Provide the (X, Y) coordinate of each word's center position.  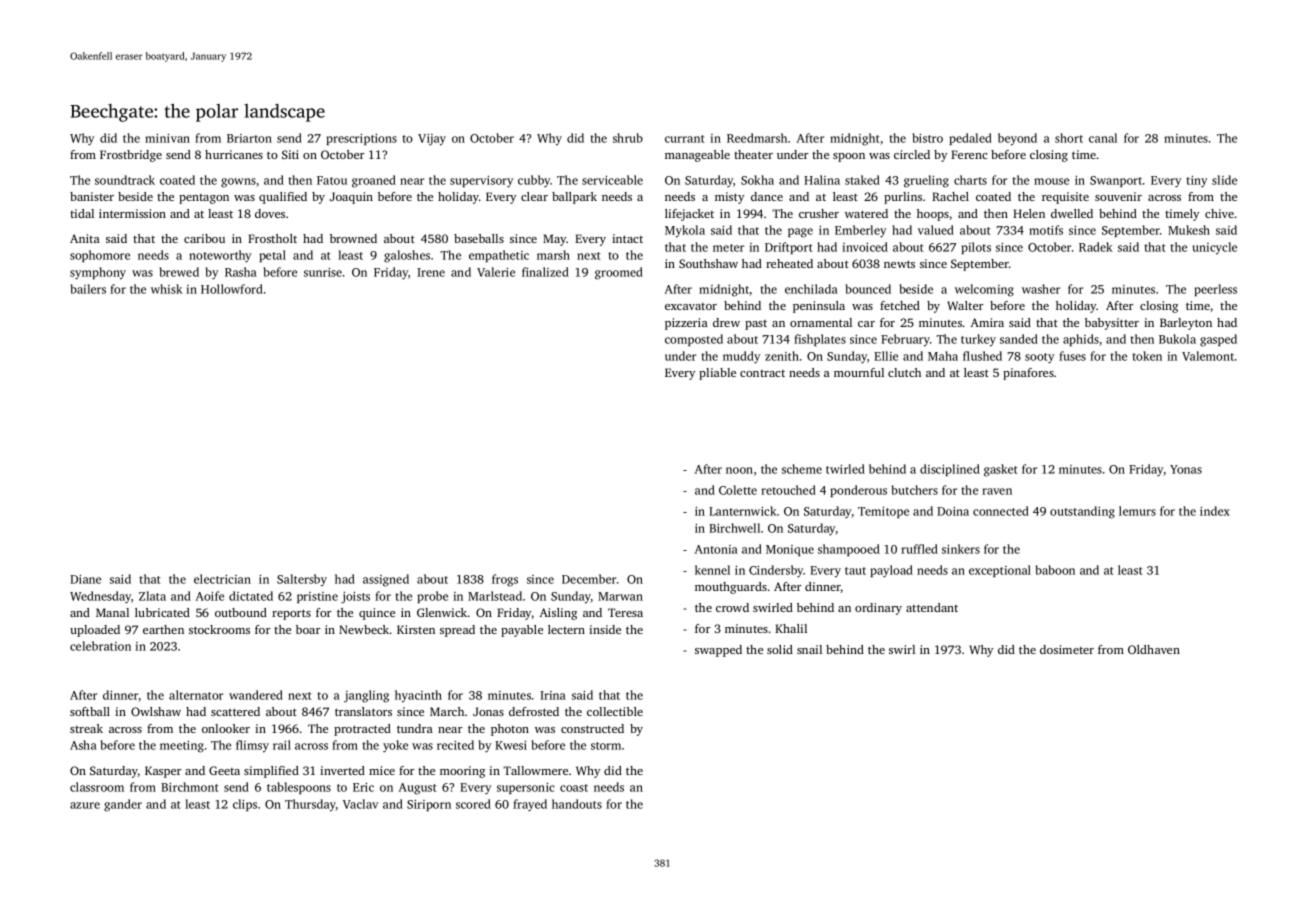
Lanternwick (743, 511)
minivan (167, 138)
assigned (386, 580)
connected (1001, 511)
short (1069, 138)
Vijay (432, 140)
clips (245, 805)
